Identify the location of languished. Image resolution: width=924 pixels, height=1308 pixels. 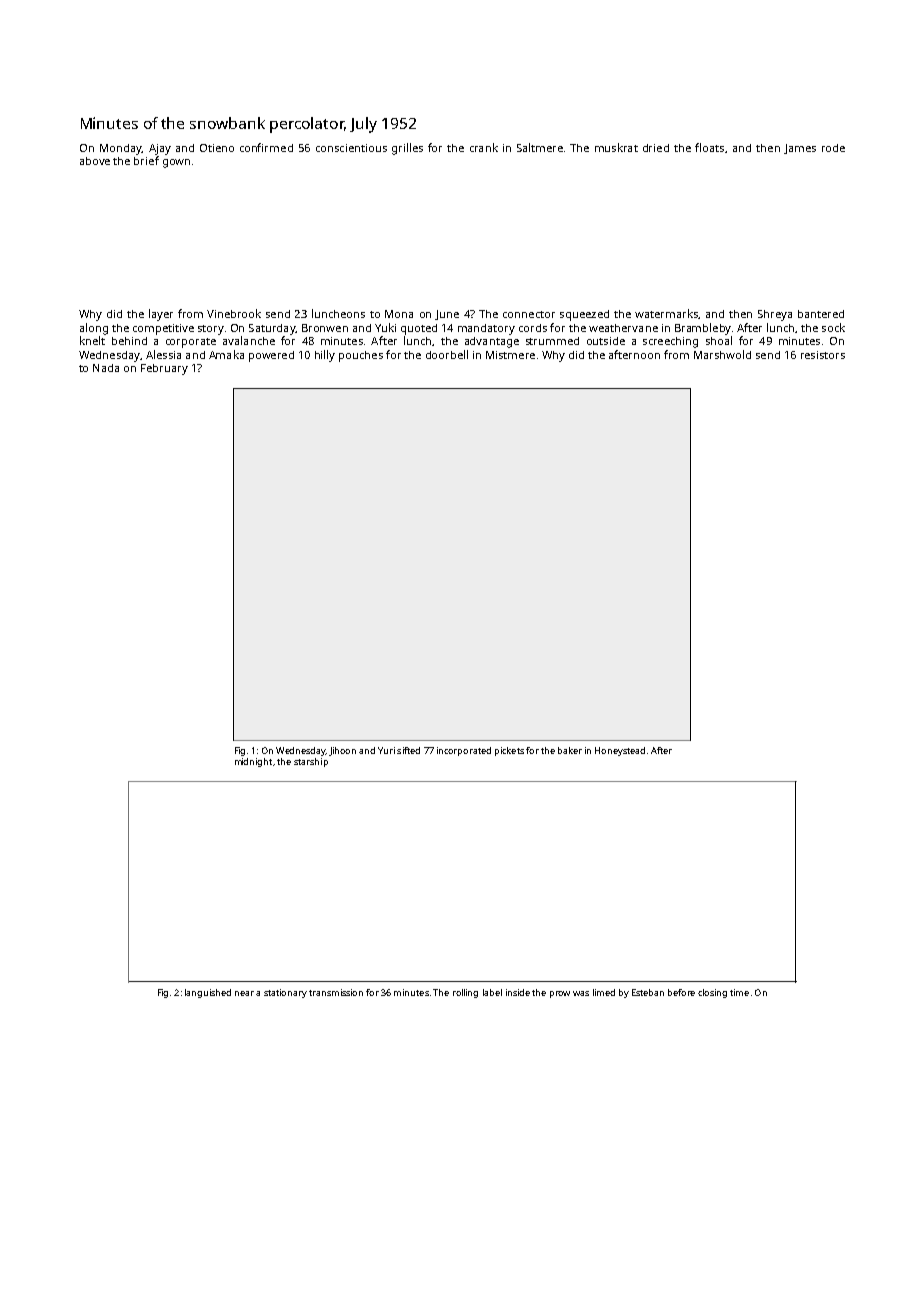
(208, 993).
